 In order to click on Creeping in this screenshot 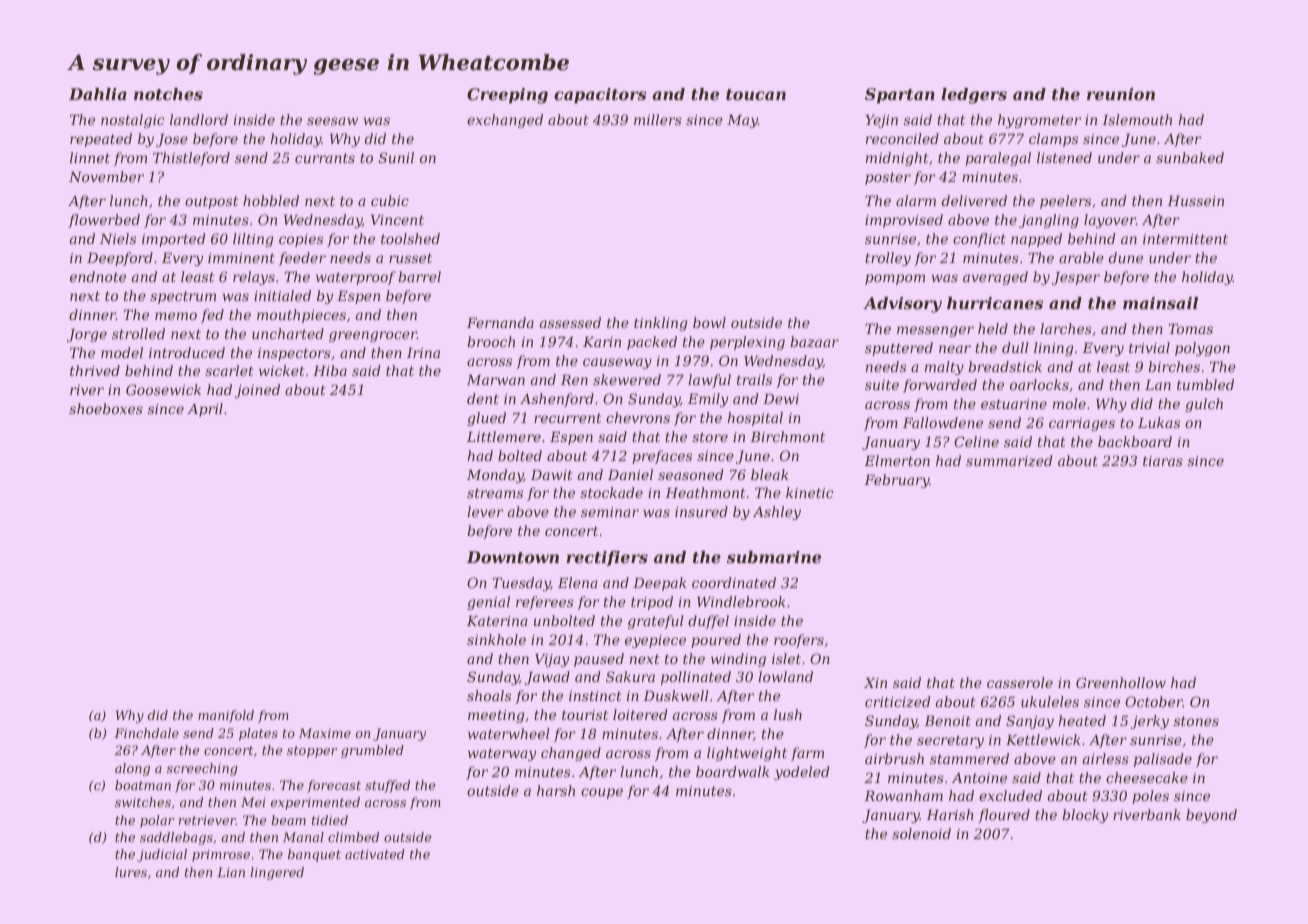, I will do `click(507, 96)`.
